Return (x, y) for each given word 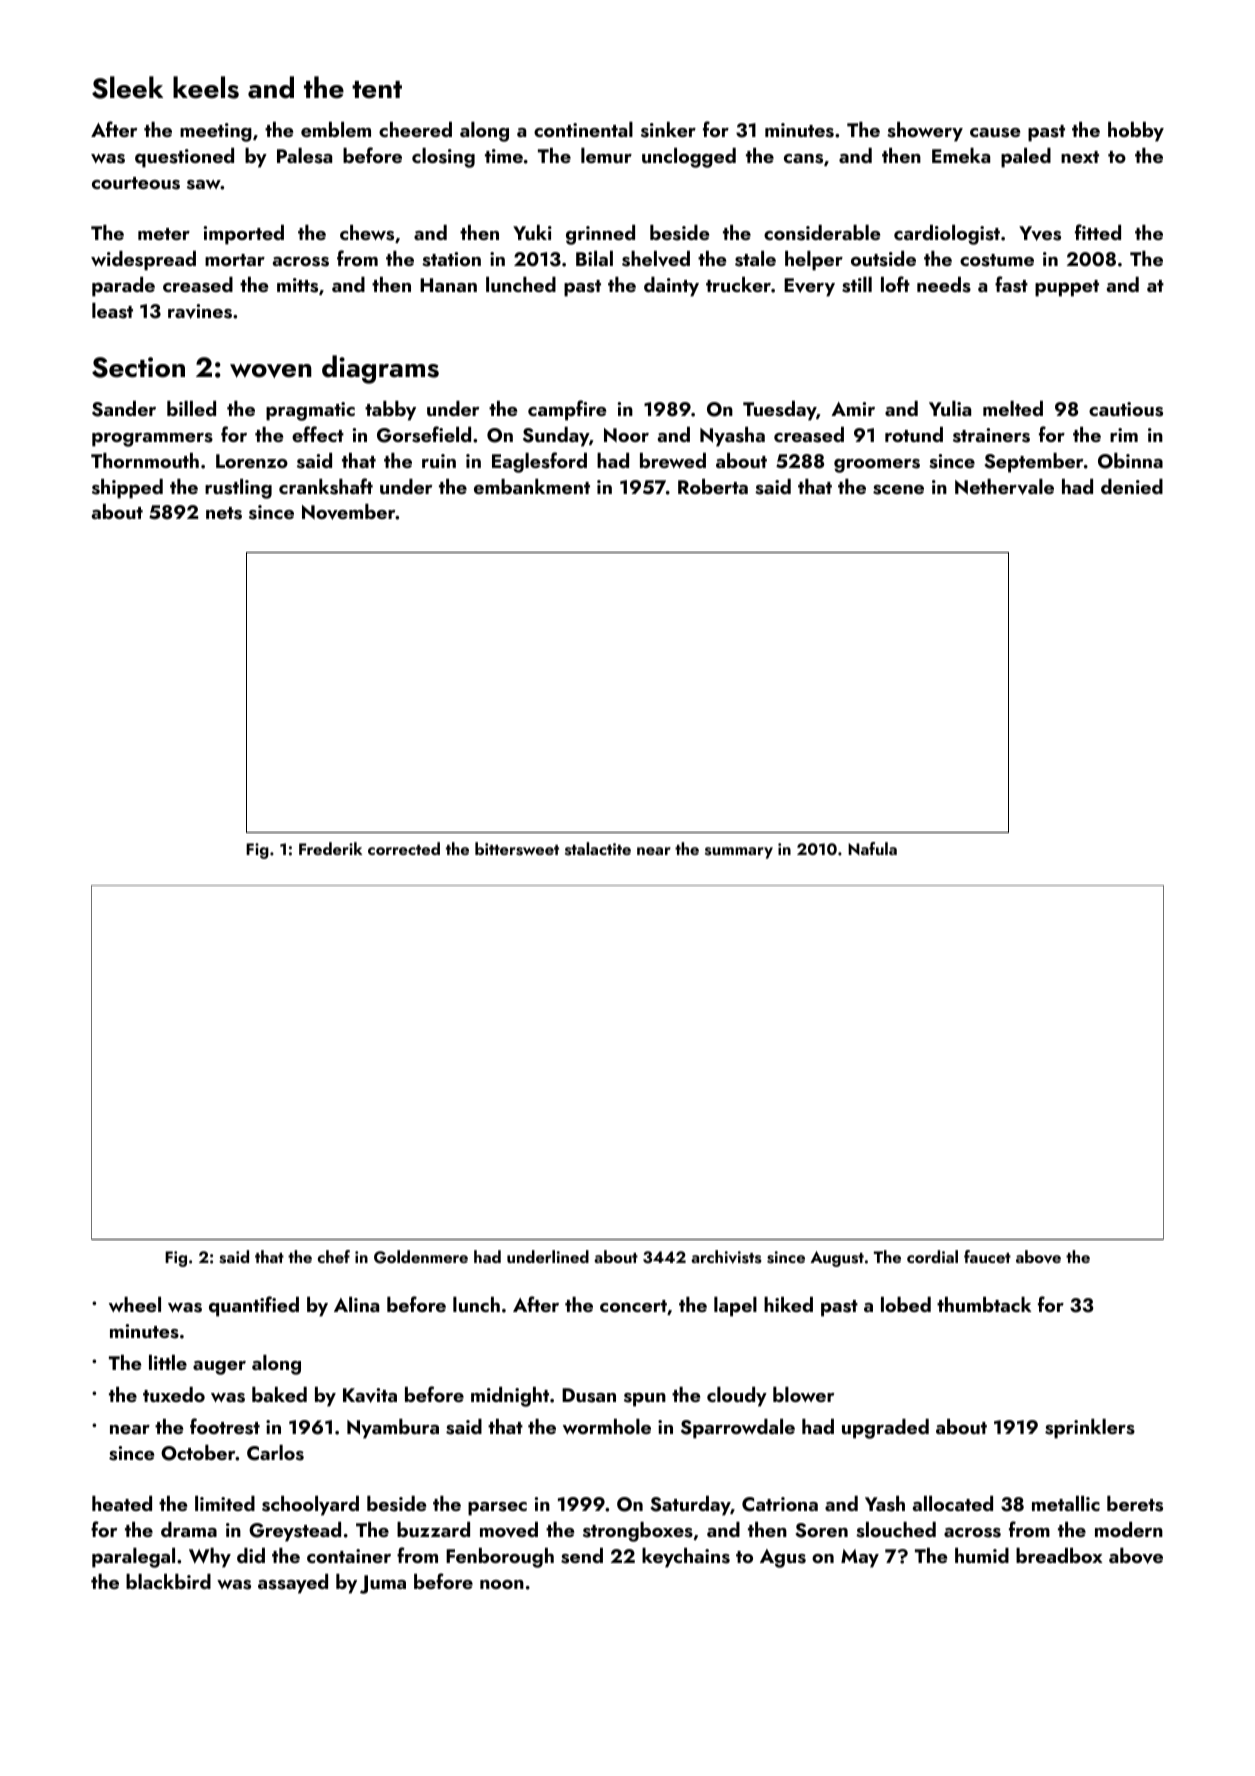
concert (633, 1306)
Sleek (127, 87)
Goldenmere (421, 1257)
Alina (356, 1304)
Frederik (330, 848)
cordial (932, 1256)
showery (925, 132)
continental (583, 129)
